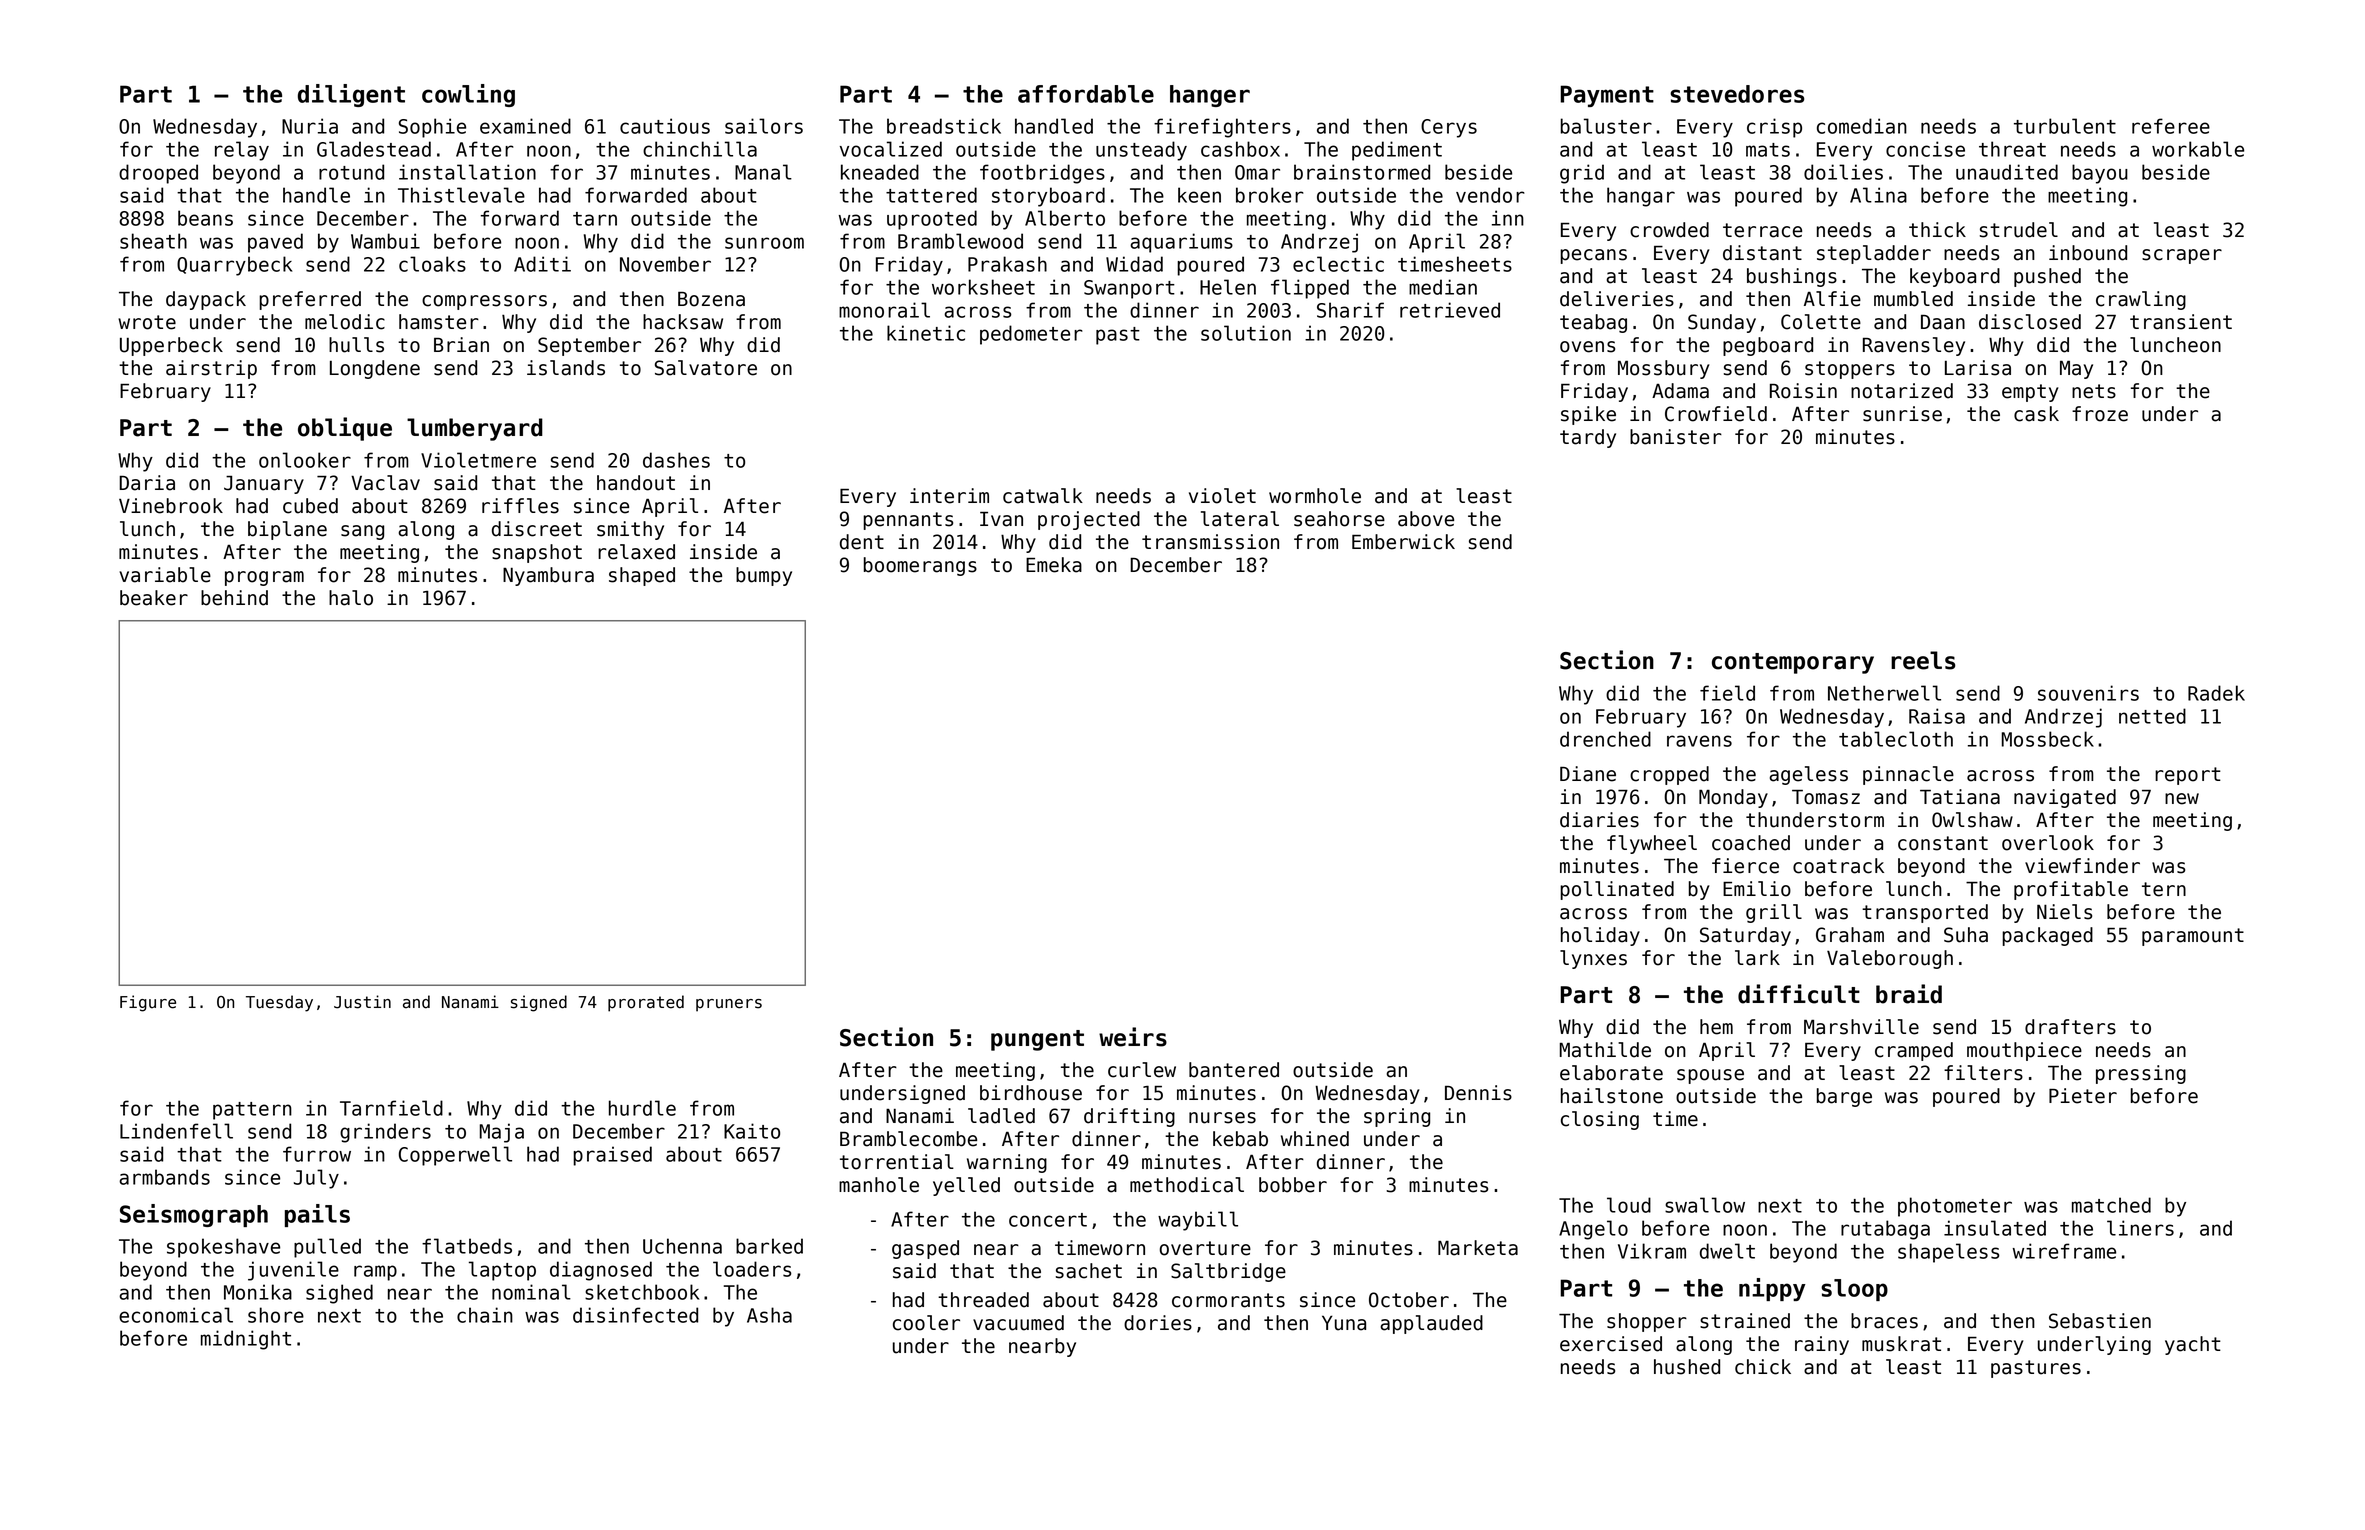 This screenshot has width=2365, height=1530. I want to click on Emeka, so click(1054, 565).
